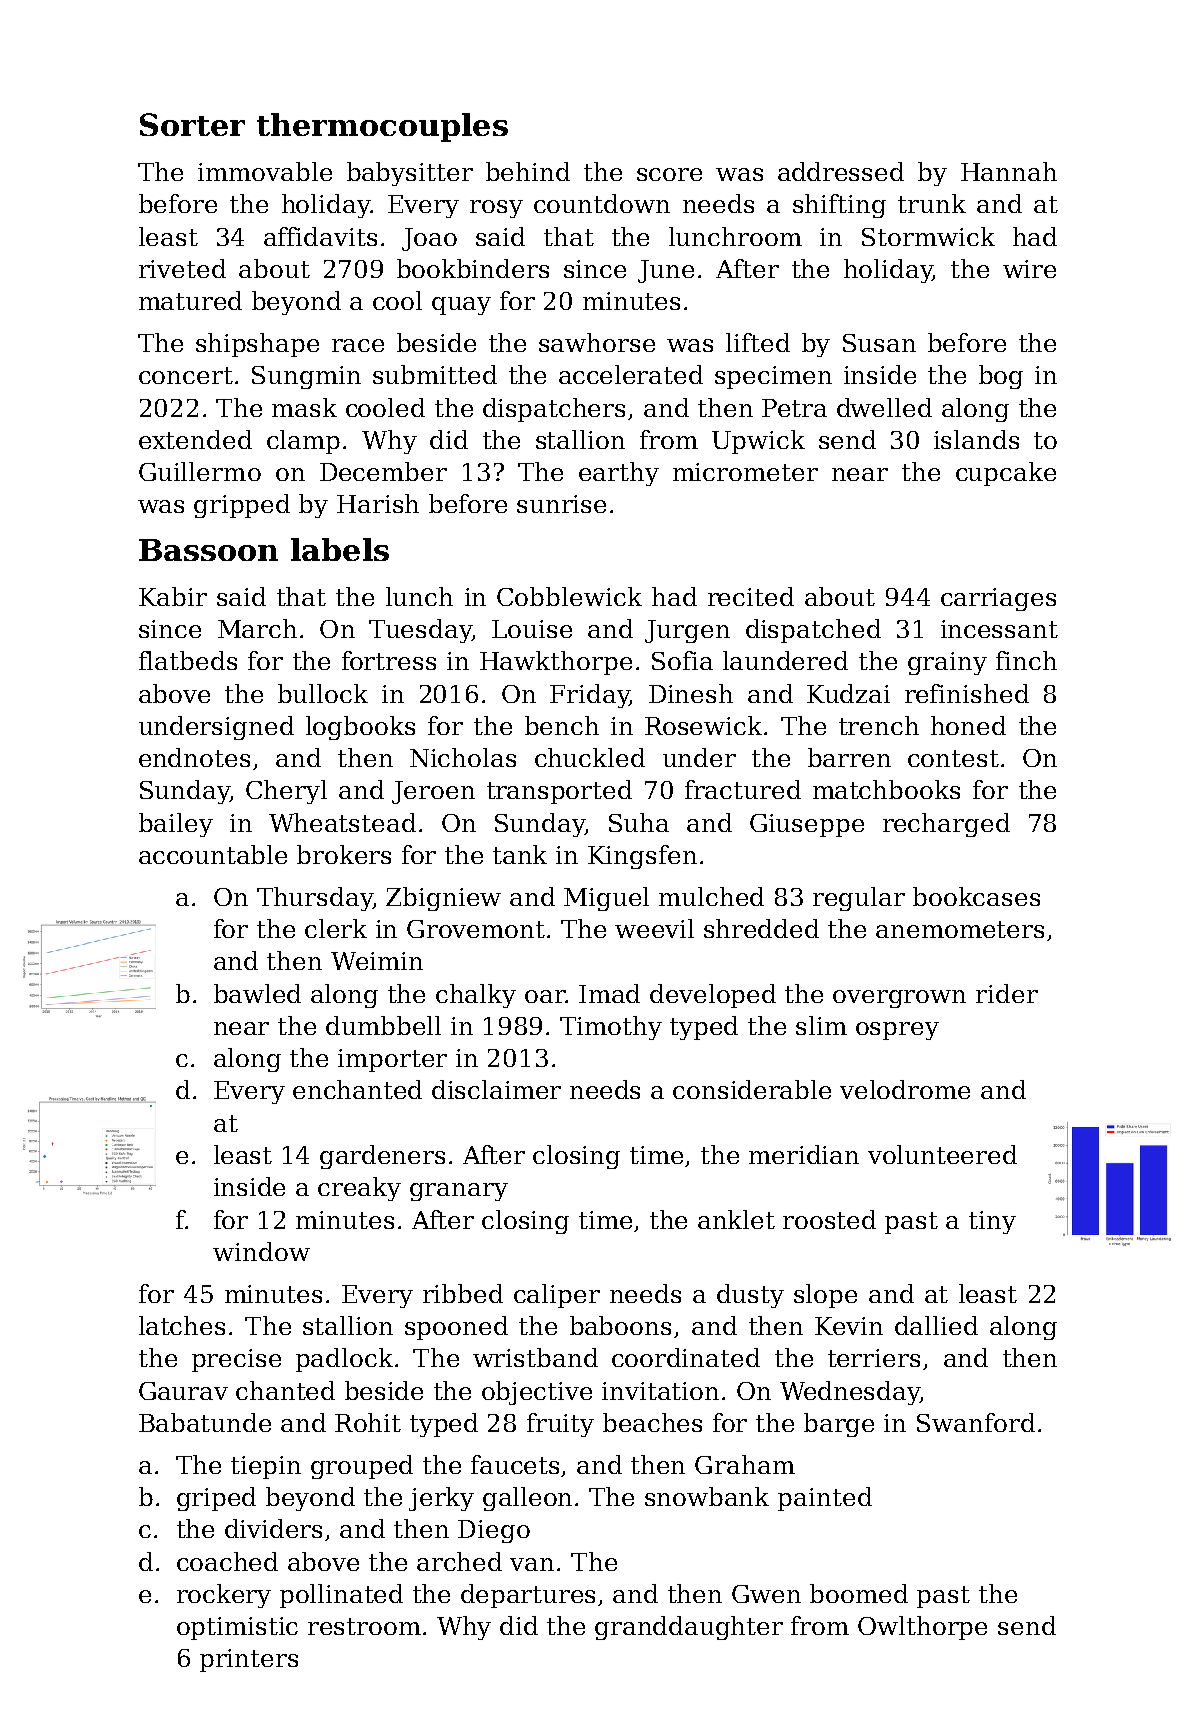  I want to click on snowbank, so click(707, 1496).
